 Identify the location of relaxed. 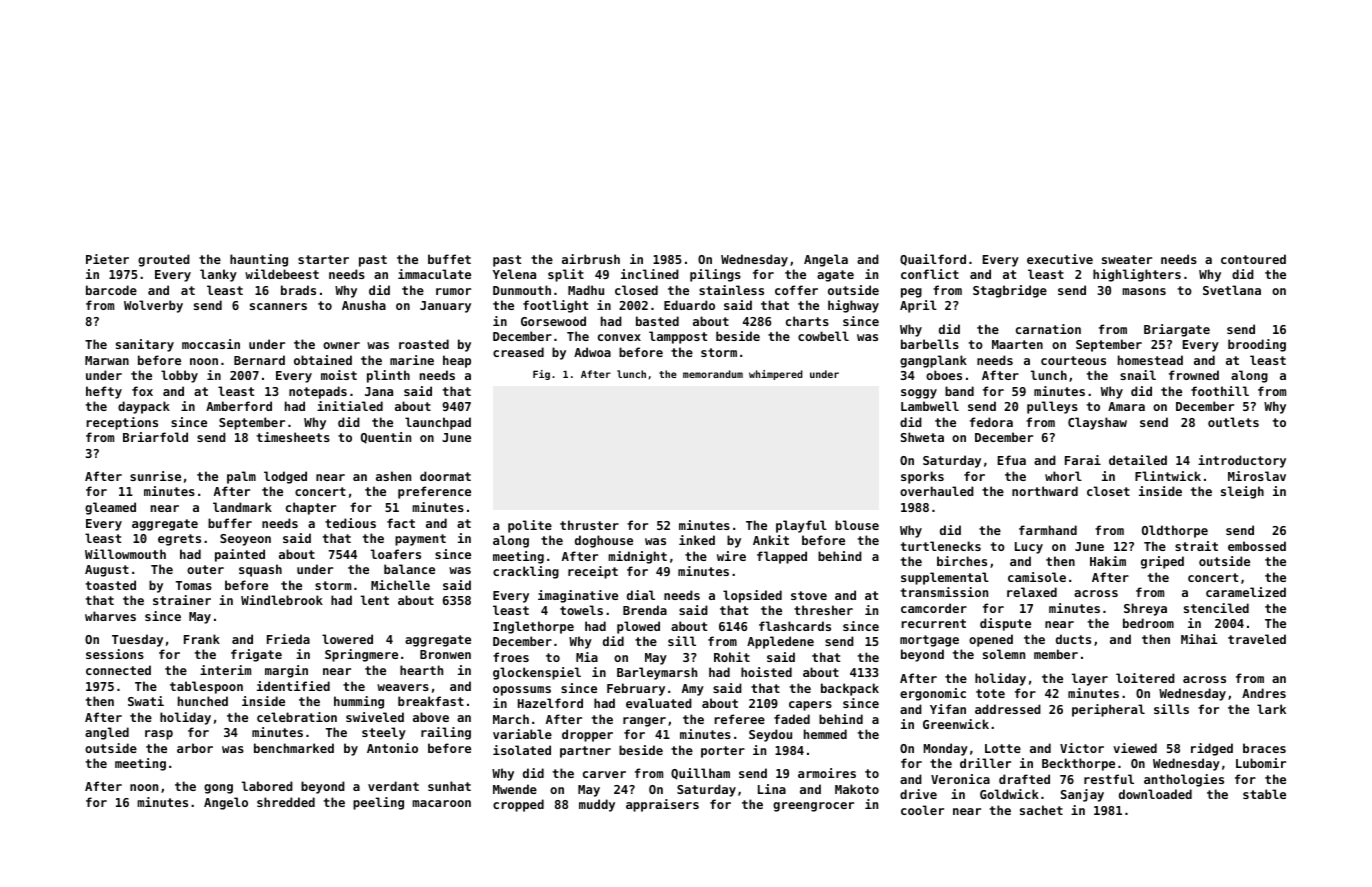
(1032, 592).
